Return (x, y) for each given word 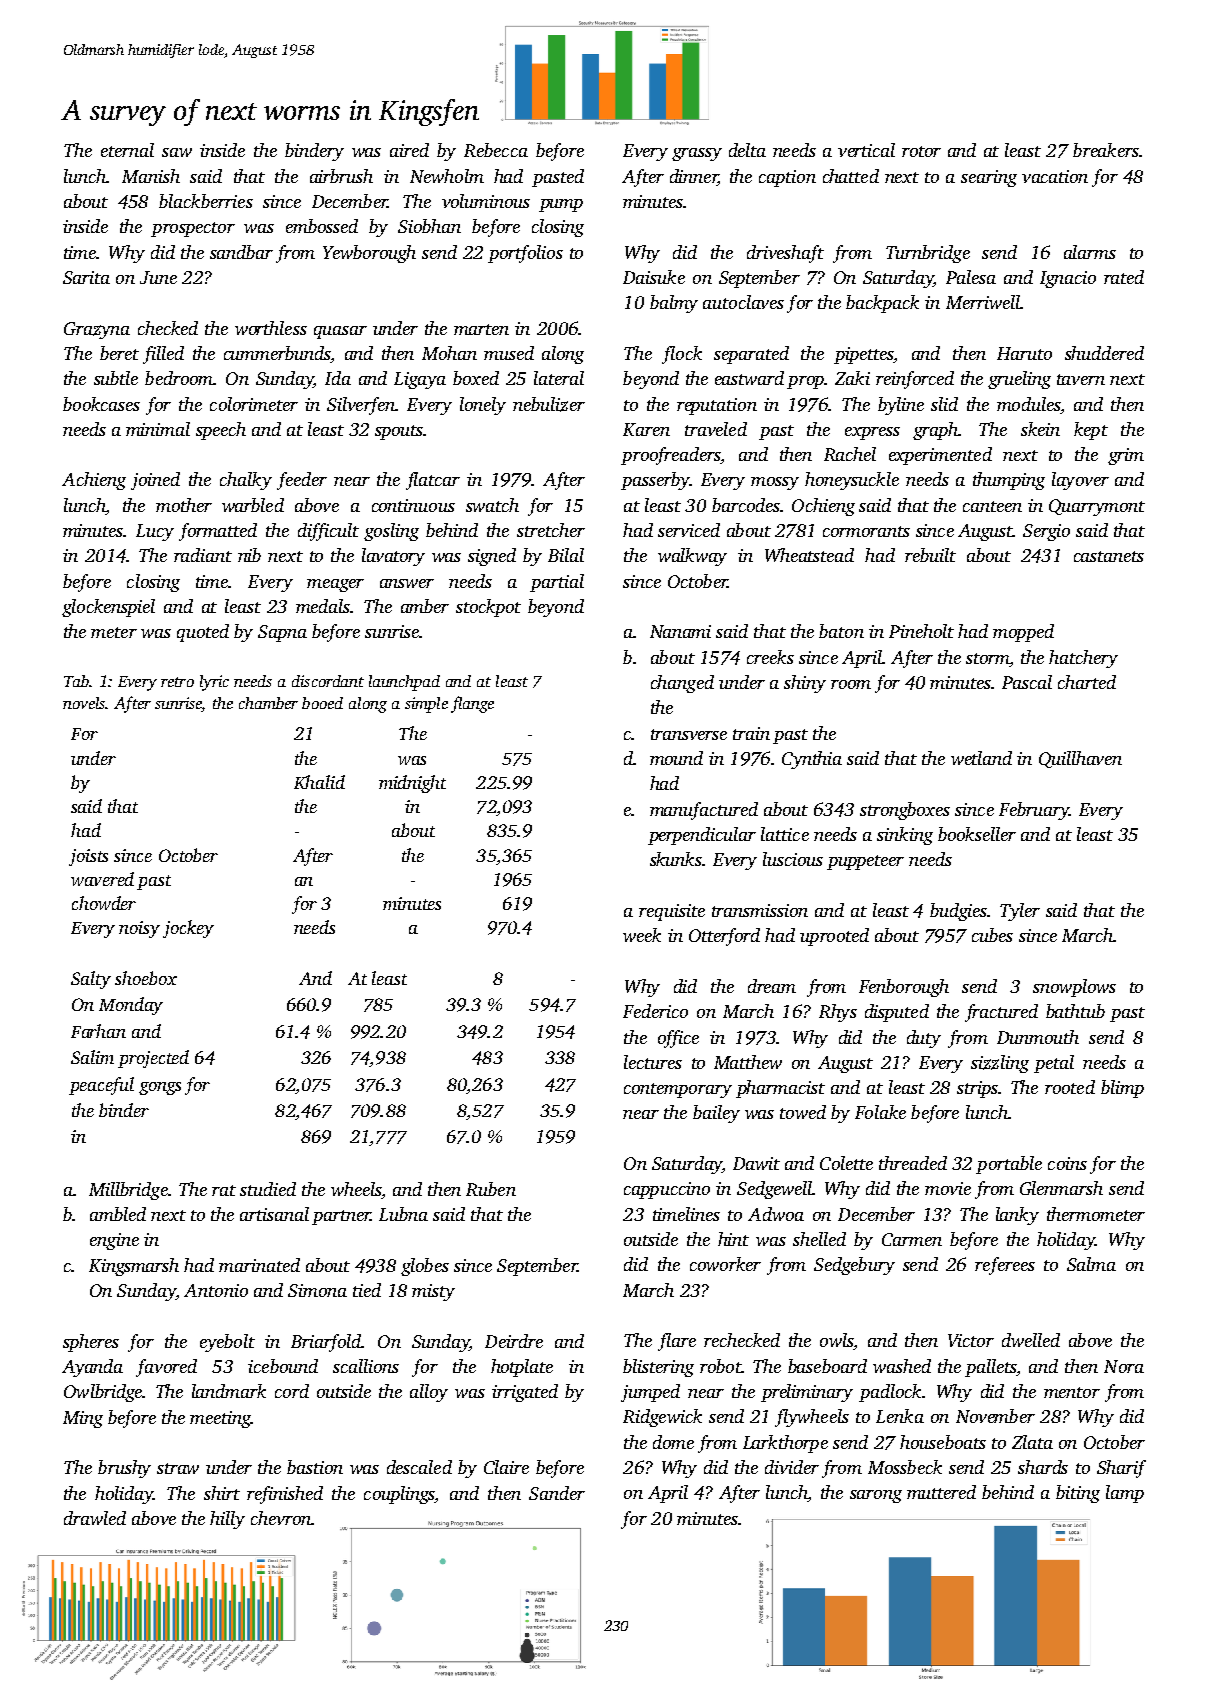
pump (561, 205)
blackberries (206, 201)
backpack (882, 304)
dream (772, 986)
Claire (506, 1467)
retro (177, 682)
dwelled (1031, 1340)
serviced (689, 530)
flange (472, 704)
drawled (95, 1518)
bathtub (1075, 1011)
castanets (1109, 556)
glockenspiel (108, 608)
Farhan (98, 1031)
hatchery (1083, 659)
